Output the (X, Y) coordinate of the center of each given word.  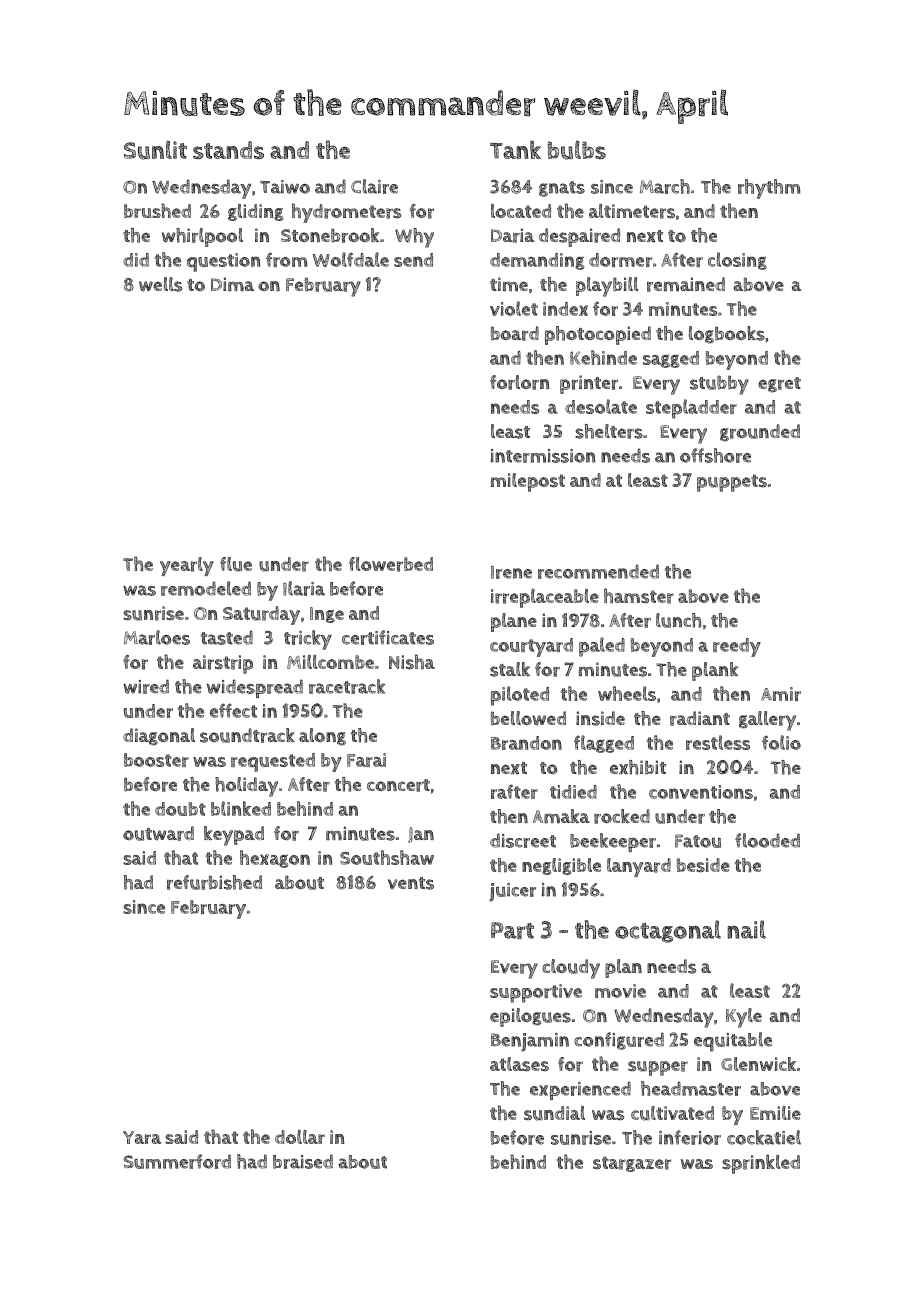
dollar (300, 1137)
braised (303, 1161)
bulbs (577, 150)
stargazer (632, 1164)
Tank (515, 149)
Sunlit (155, 150)
